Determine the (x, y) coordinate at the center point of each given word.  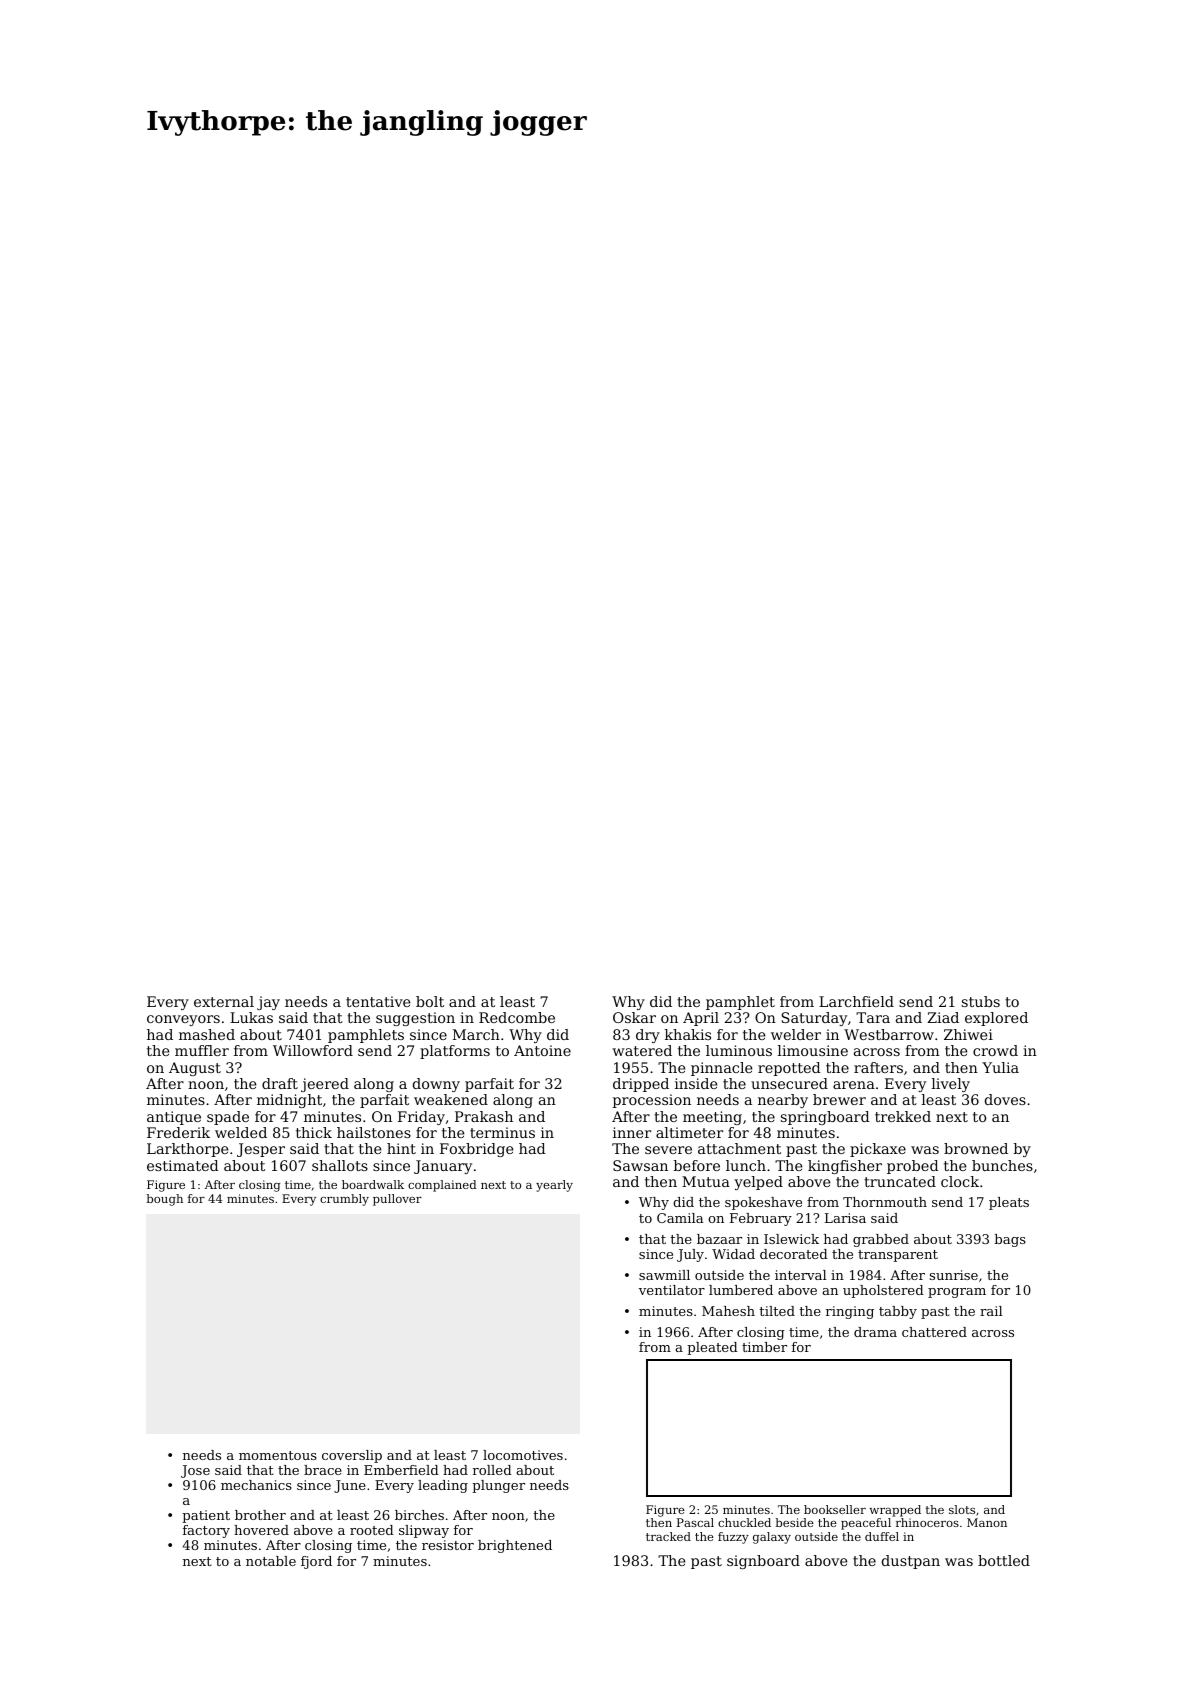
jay (268, 1003)
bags (1010, 1240)
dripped (641, 1085)
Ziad (943, 1017)
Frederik (178, 1132)
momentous (278, 1455)
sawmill (664, 1275)
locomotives (523, 1455)
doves (1005, 1099)
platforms (455, 1052)
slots (962, 1509)
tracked (668, 1536)
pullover (397, 1200)
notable (271, 1561)
